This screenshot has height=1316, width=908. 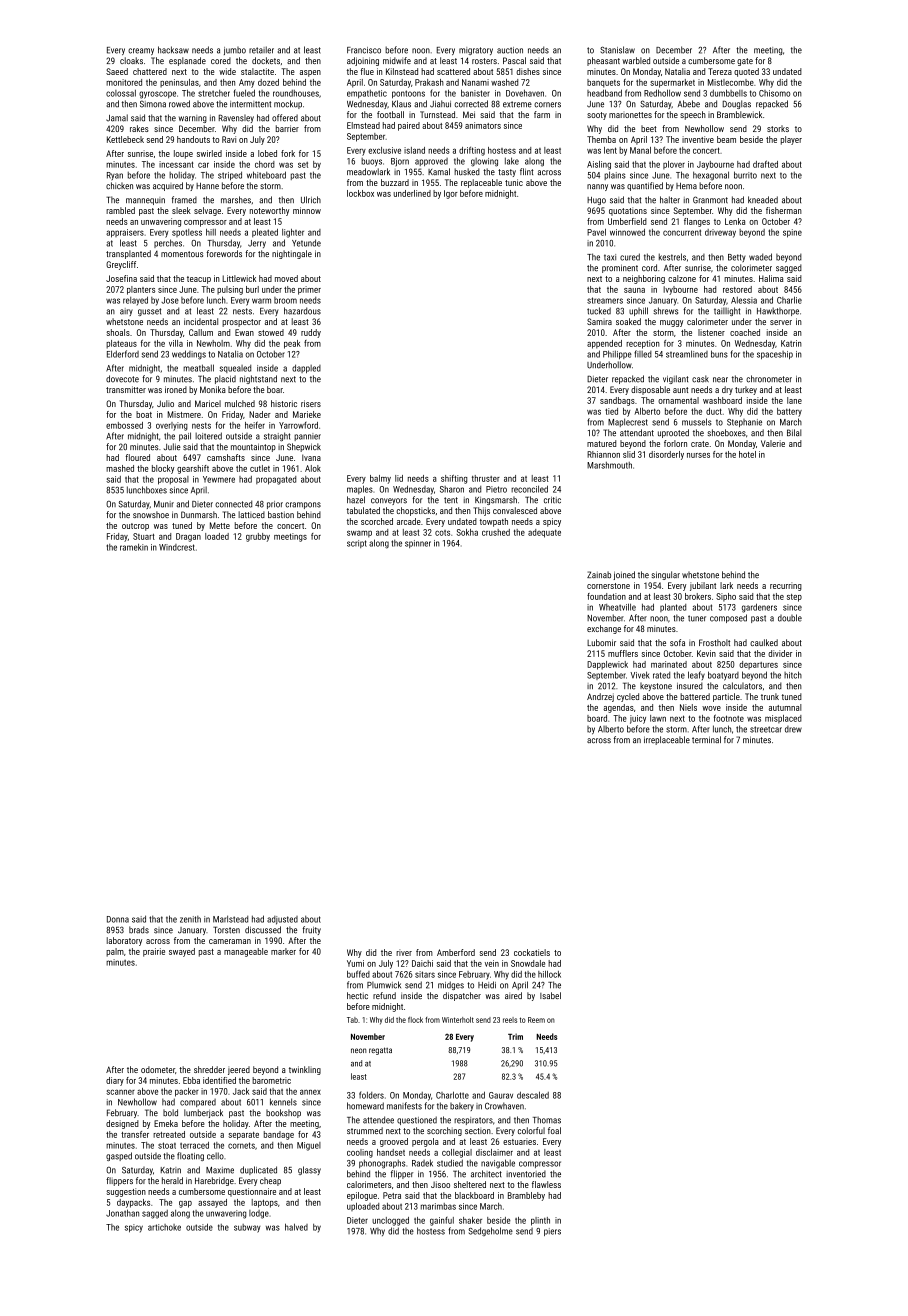 What do you see at coordinates (486, 478) in the screenshot?
I see `thruster` at bounding box center [486, 478].
